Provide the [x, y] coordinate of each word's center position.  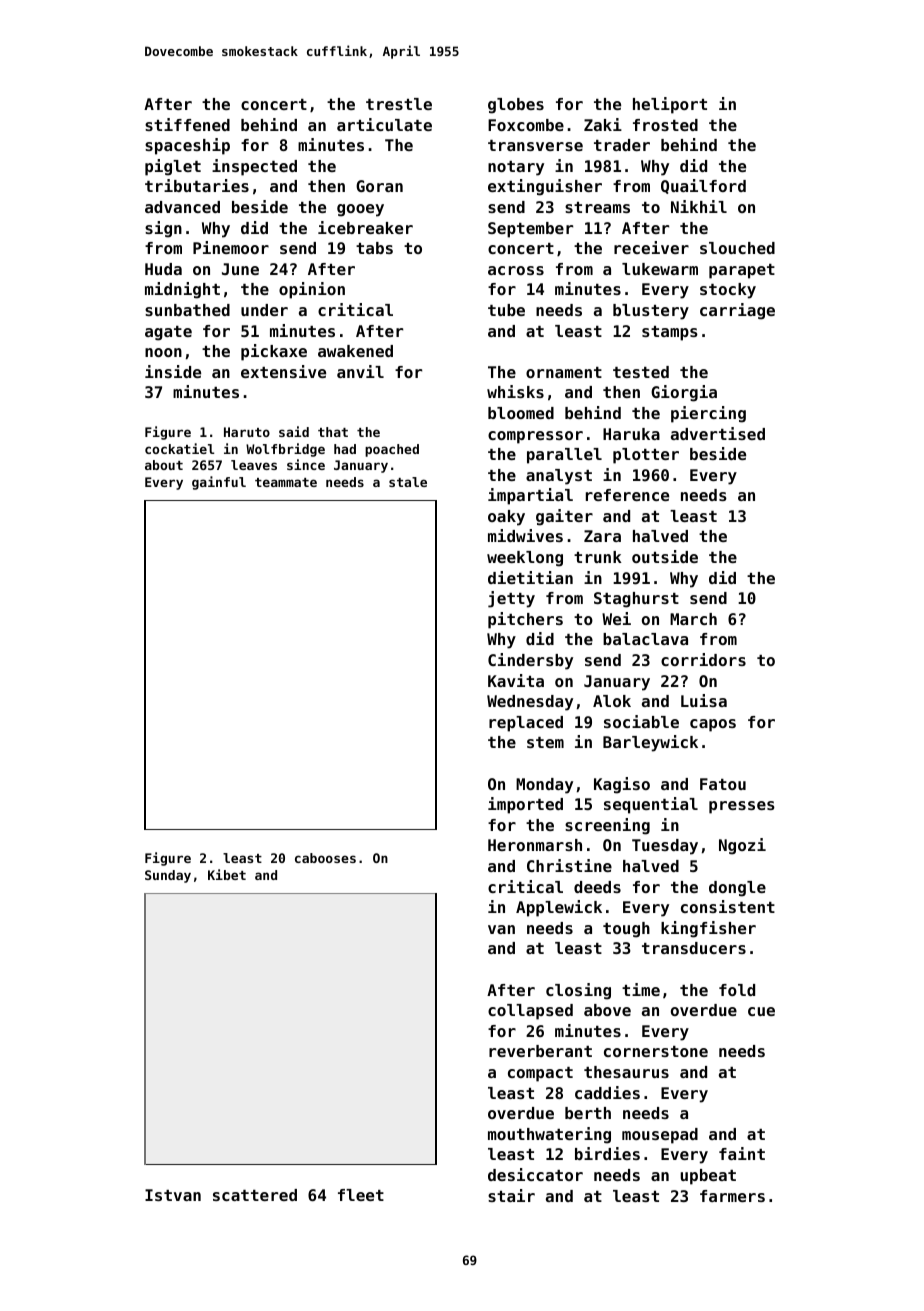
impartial [530, 496]
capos [713, 725]
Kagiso [622, 785]
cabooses [325, 858]
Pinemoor [231, 247]
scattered [255, 1195]
